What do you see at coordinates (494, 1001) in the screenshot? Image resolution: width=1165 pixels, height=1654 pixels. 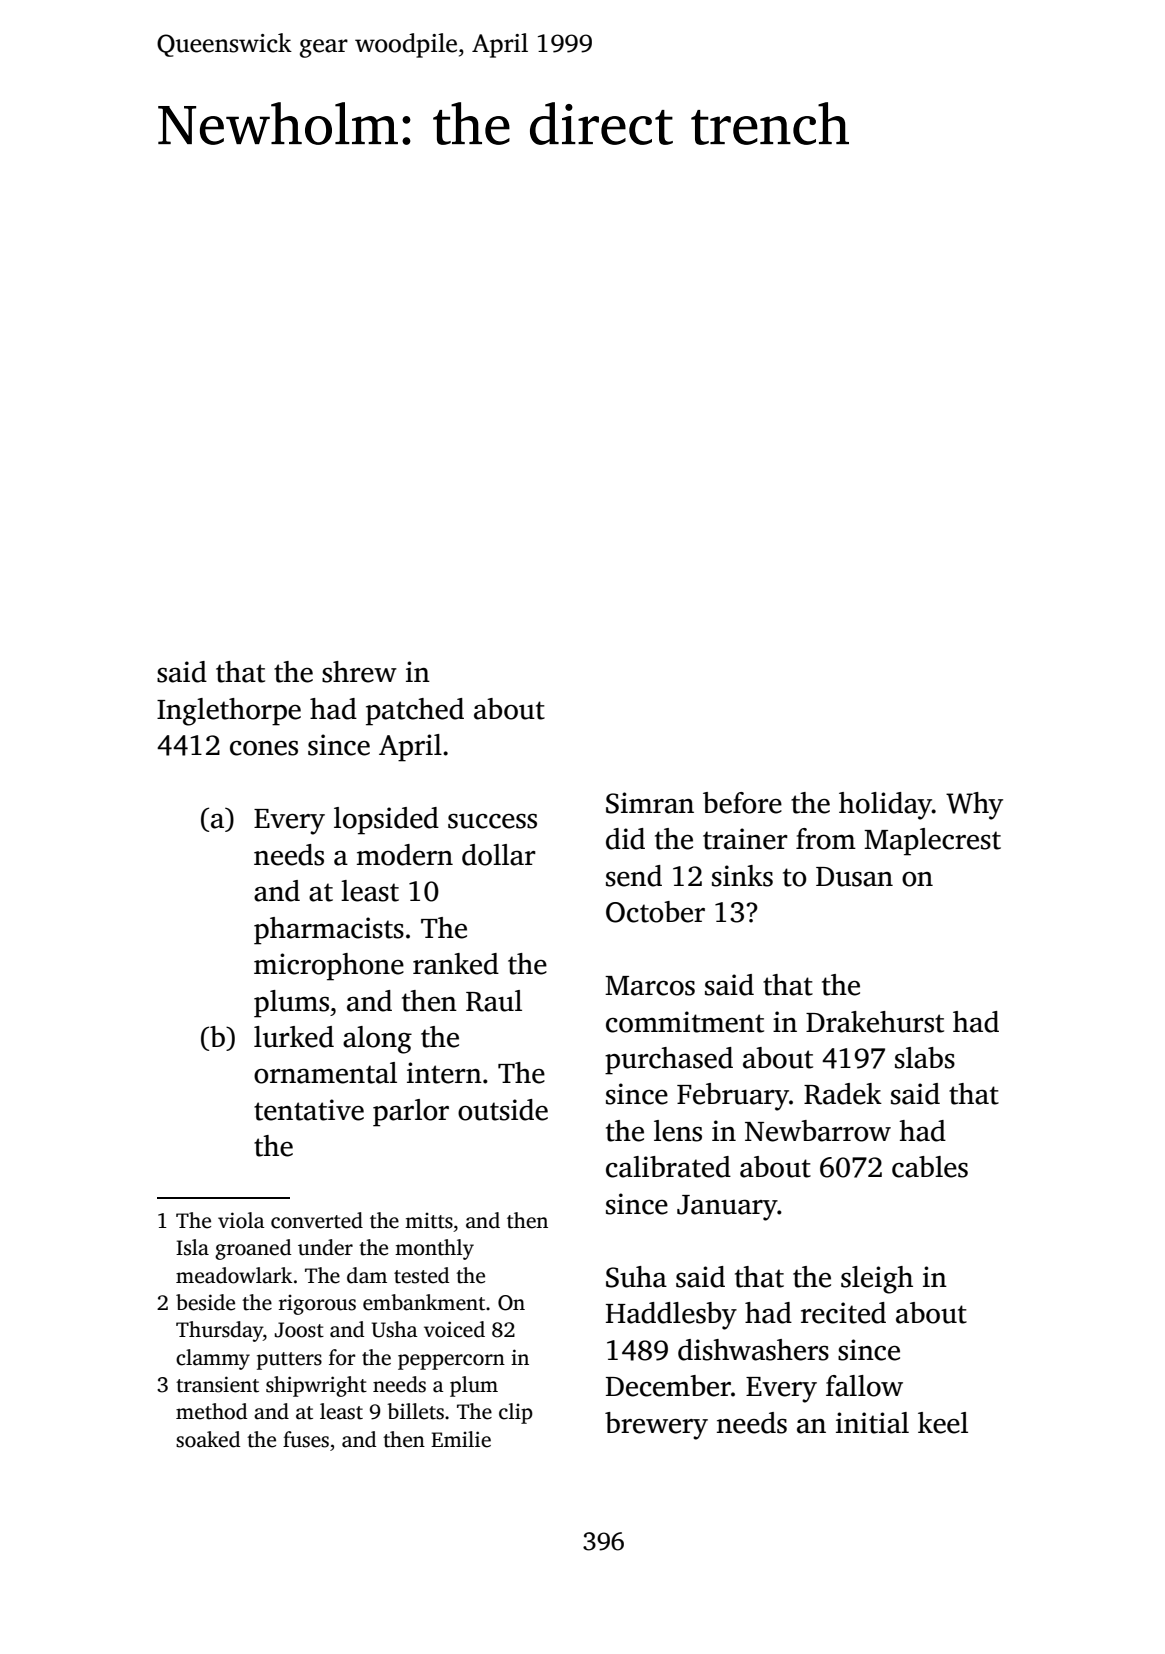 I see `Raul` at bounding box center [494, 1001].
